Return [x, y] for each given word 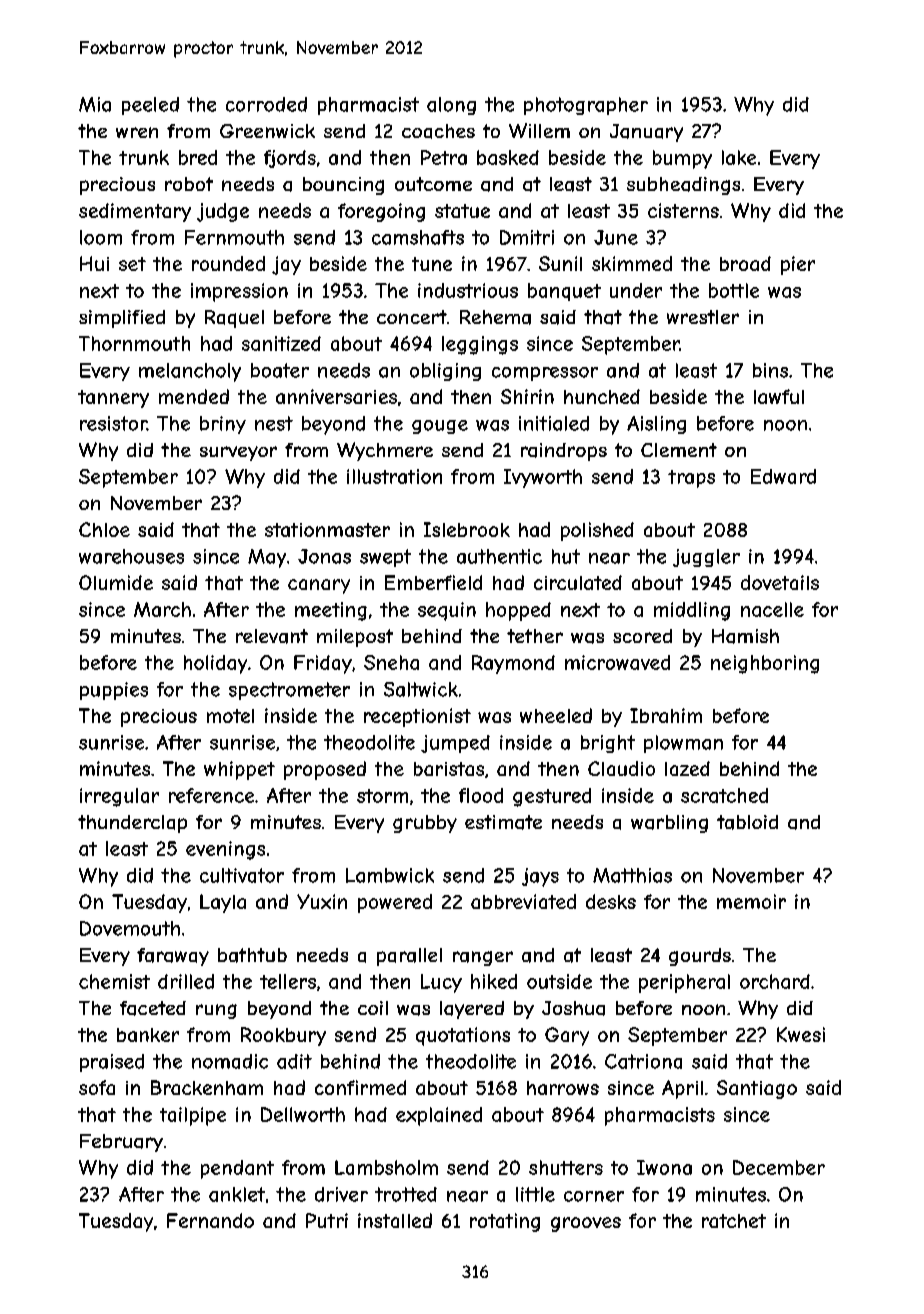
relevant [272, 636]
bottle [734, 290]
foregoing [381, 212]
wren [137, 132]
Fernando [210, 1220]
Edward [783, 476]
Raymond [513, 664]
